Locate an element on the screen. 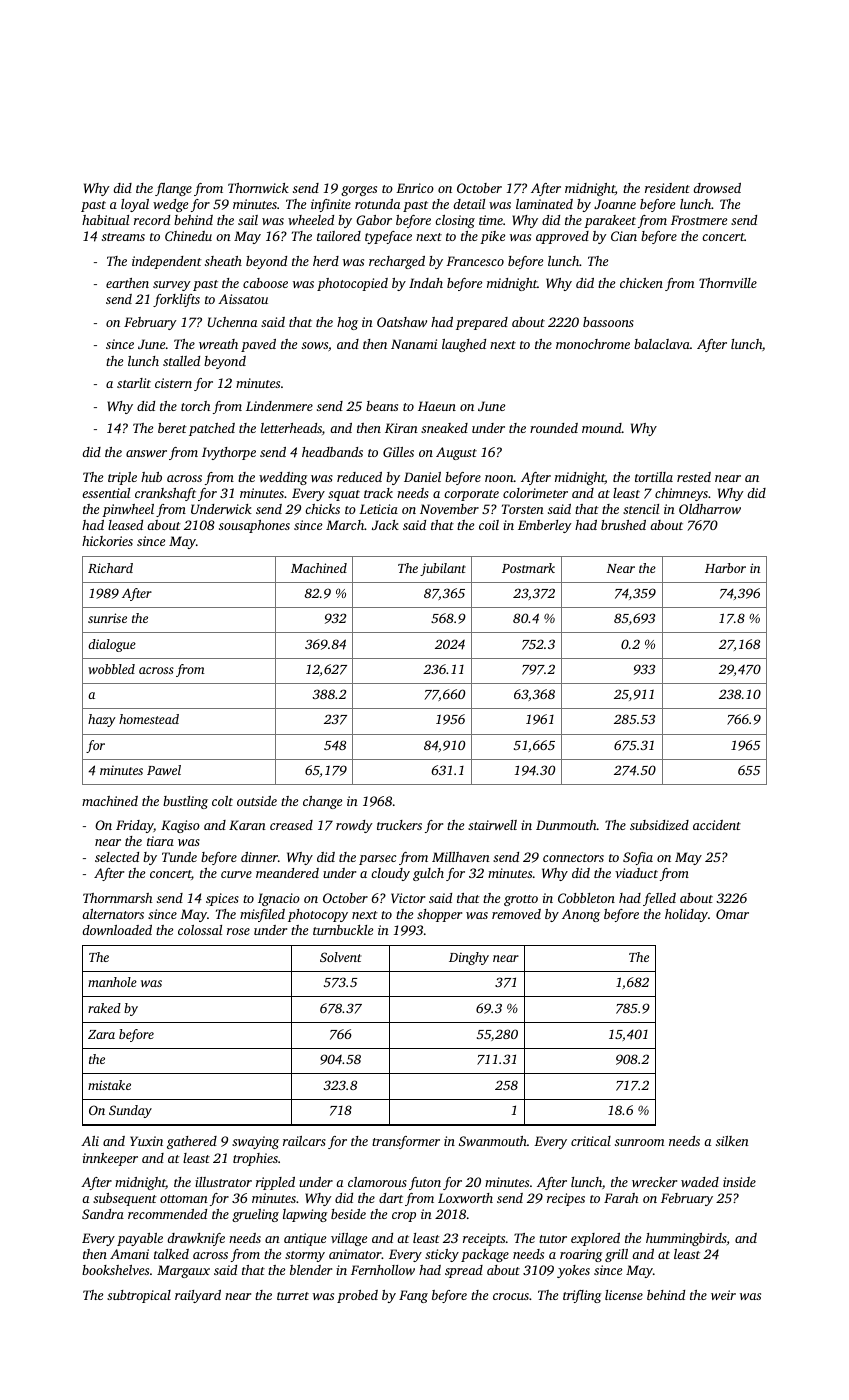 This screenshot has height=1400, width=849. subsidized is located at coordinates (659, 825).
